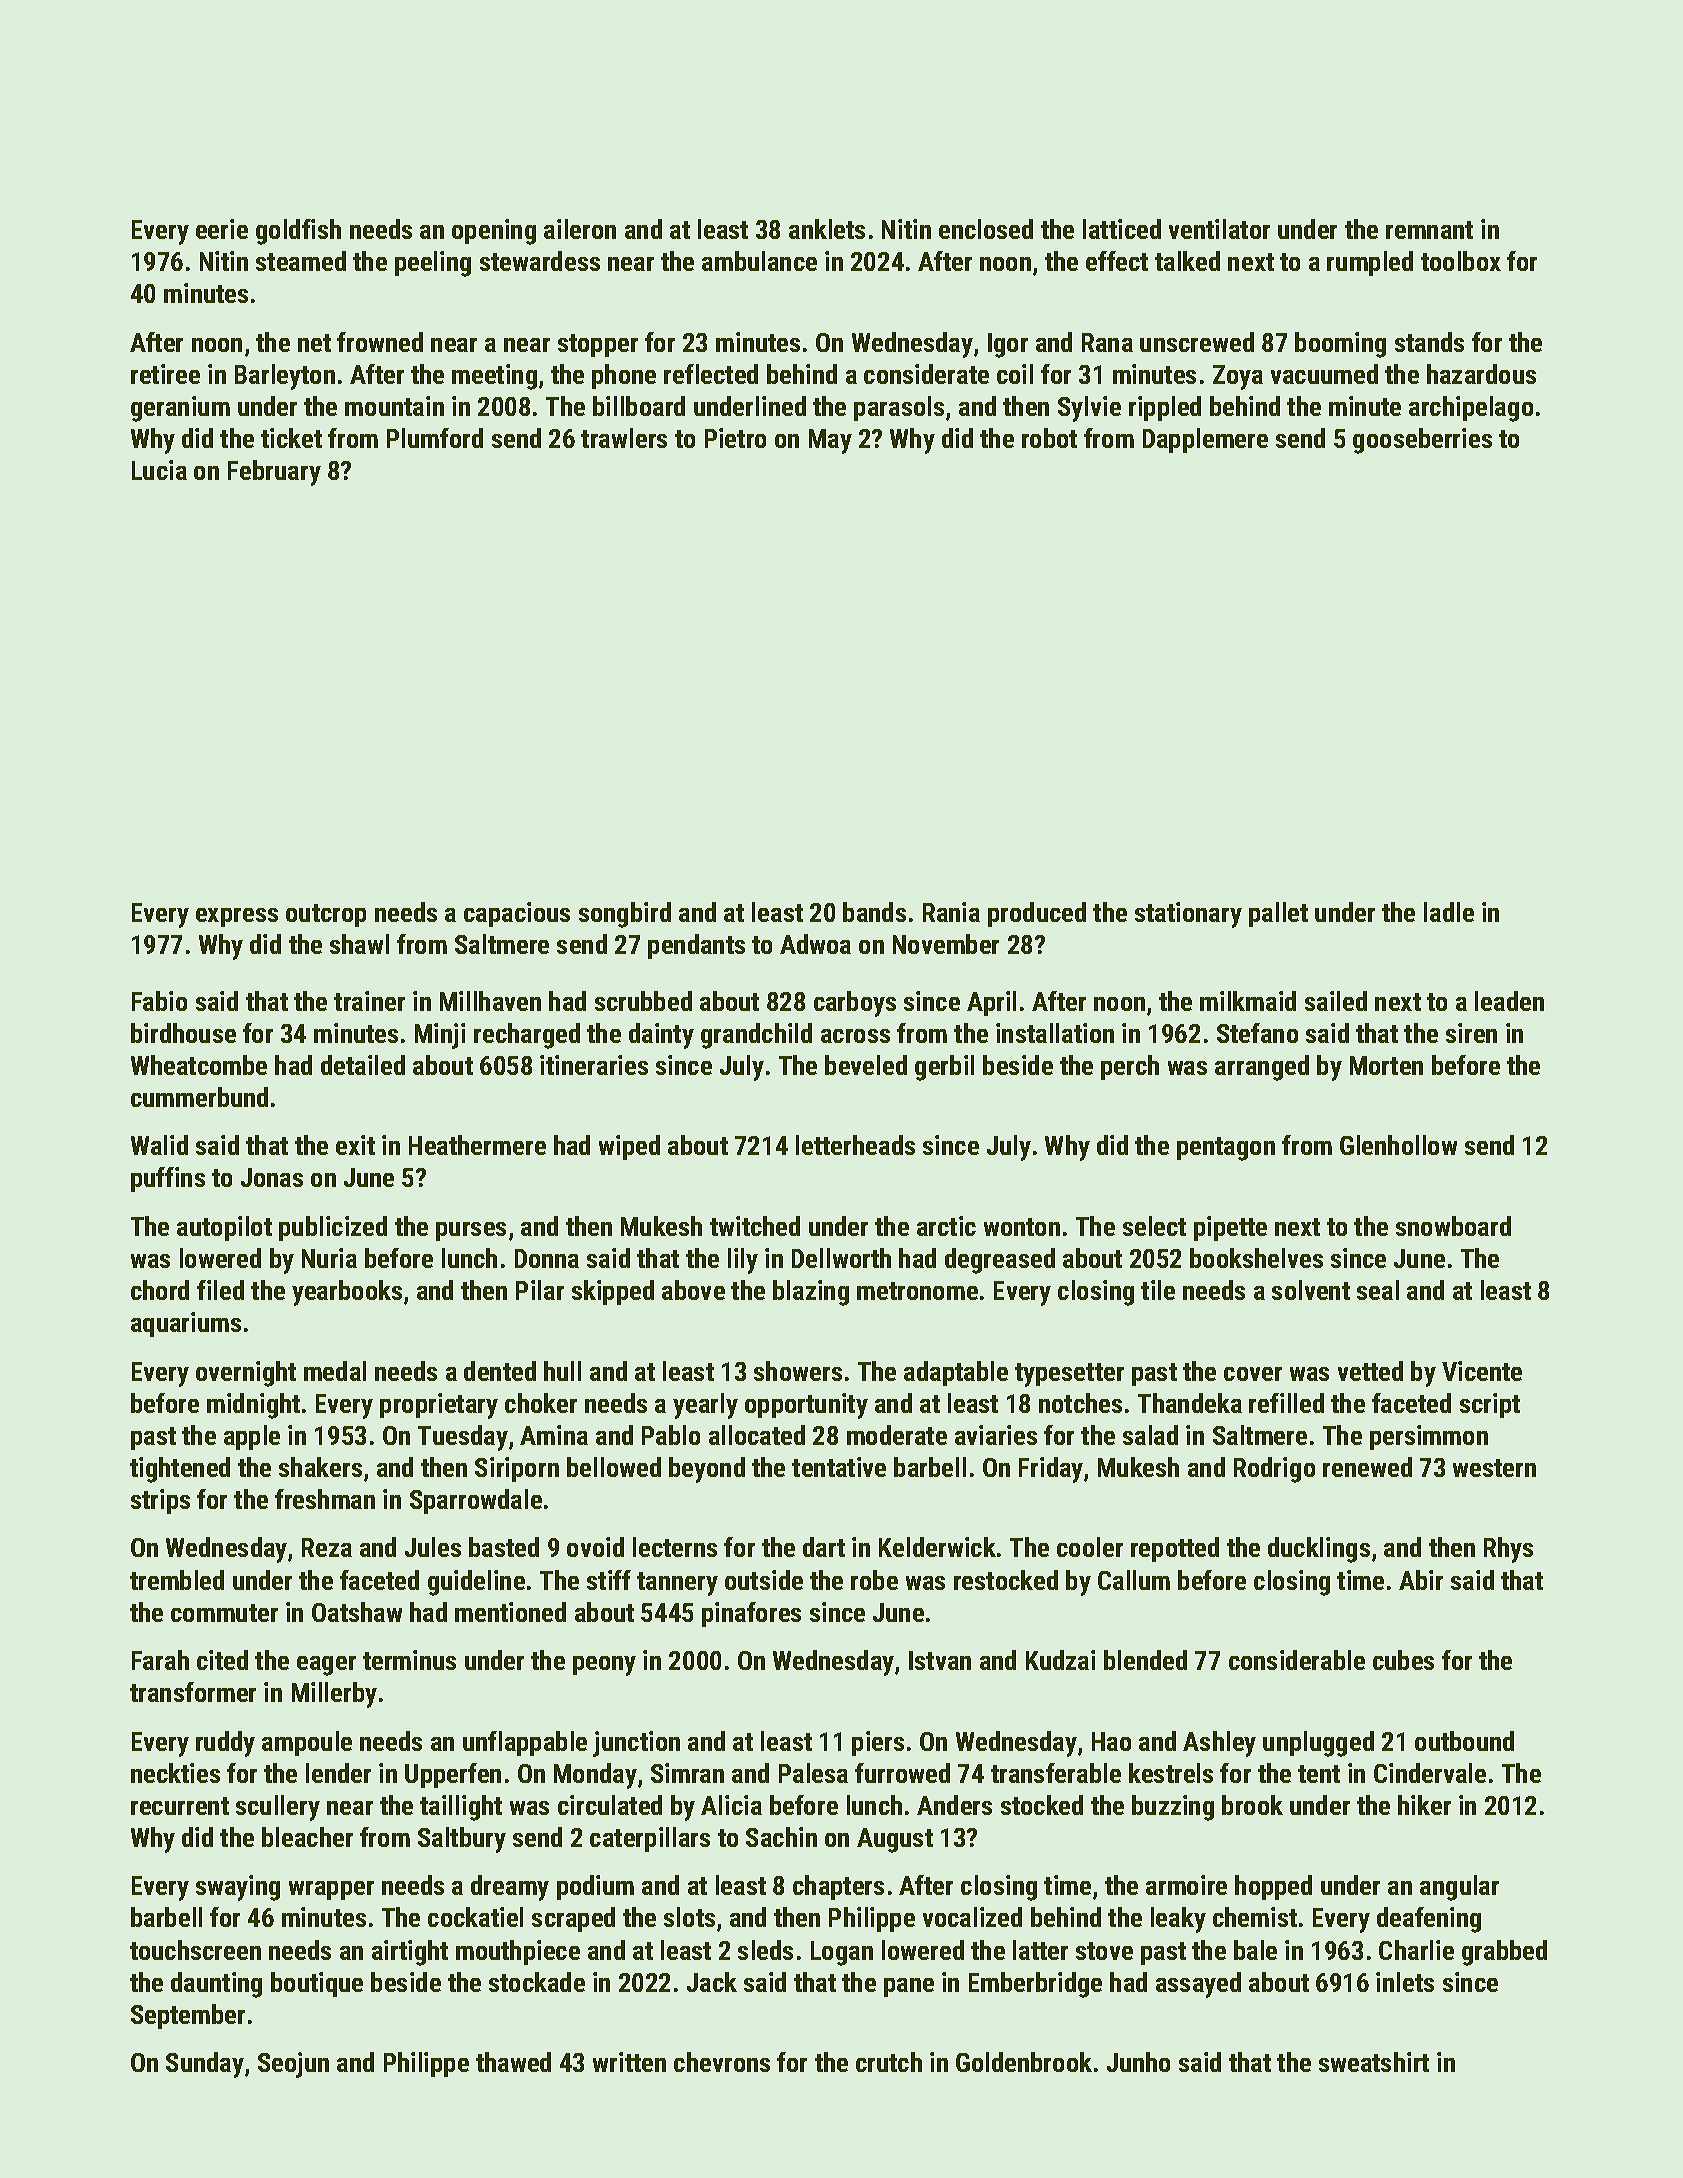  What do you see at coordinates (1374, 2062) in the image?
I see `sweatshirt` at bounding box center [1374, 2062].
